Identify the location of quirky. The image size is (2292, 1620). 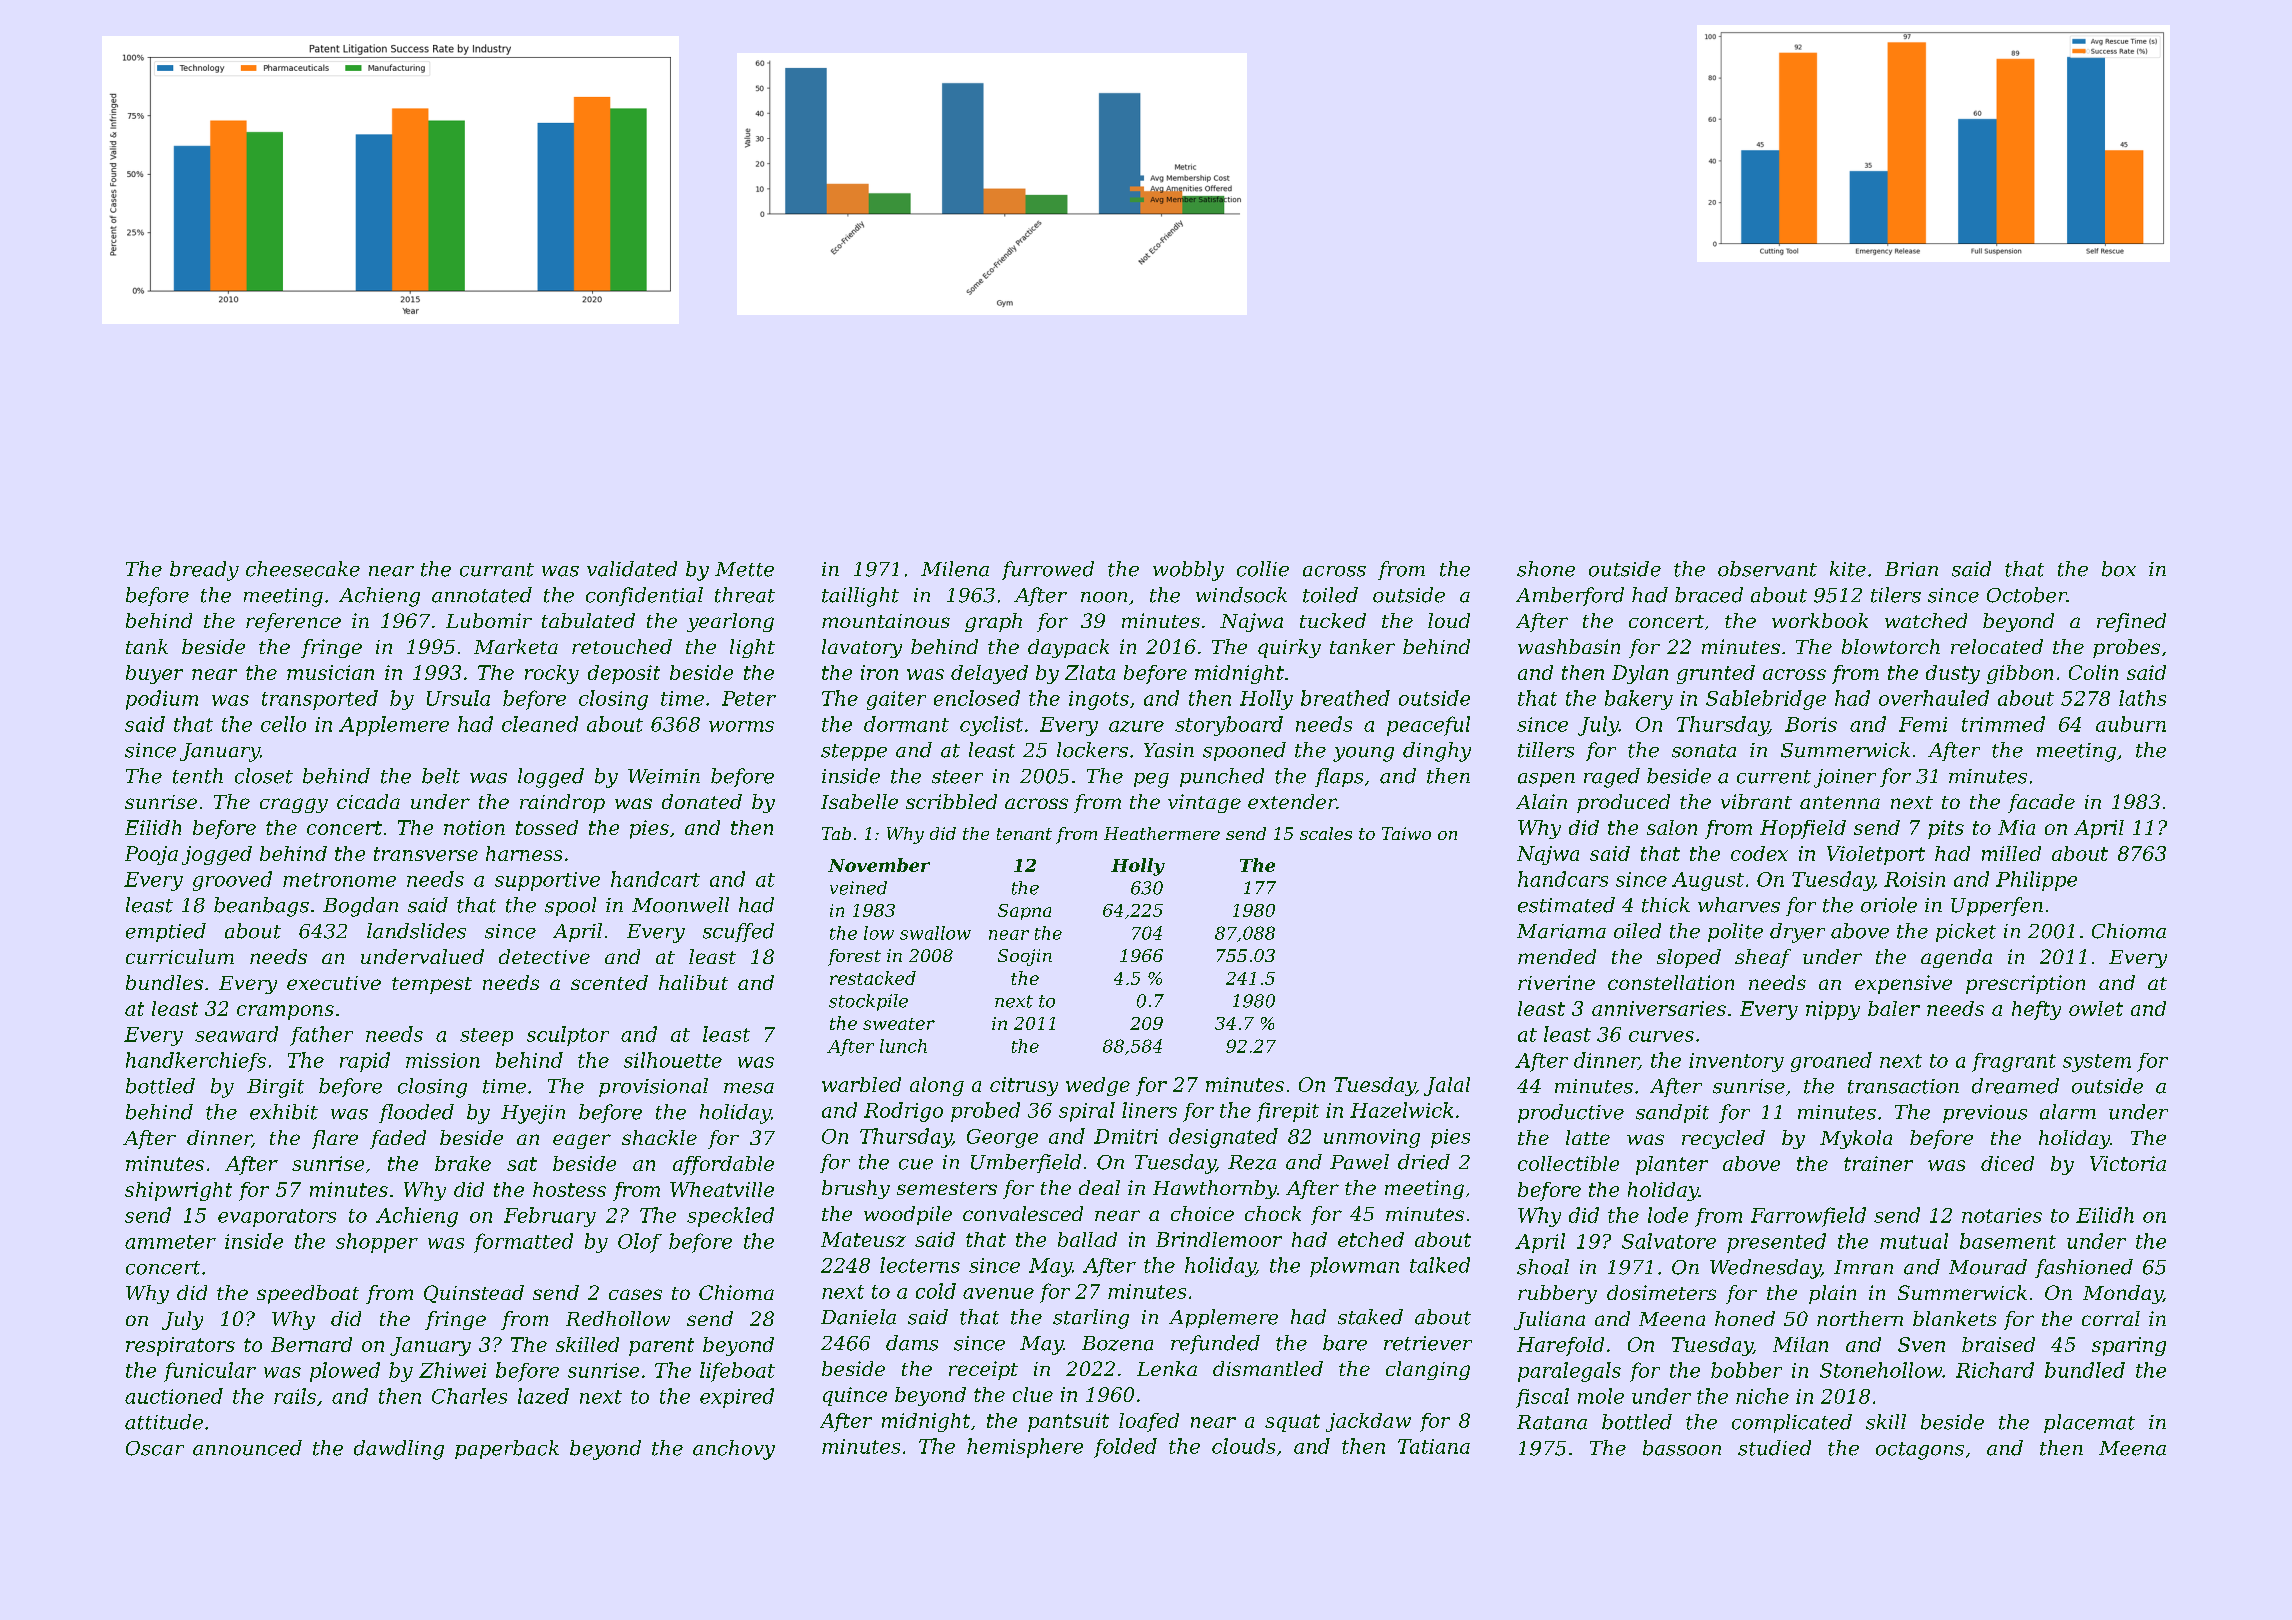
(1289, 648).
